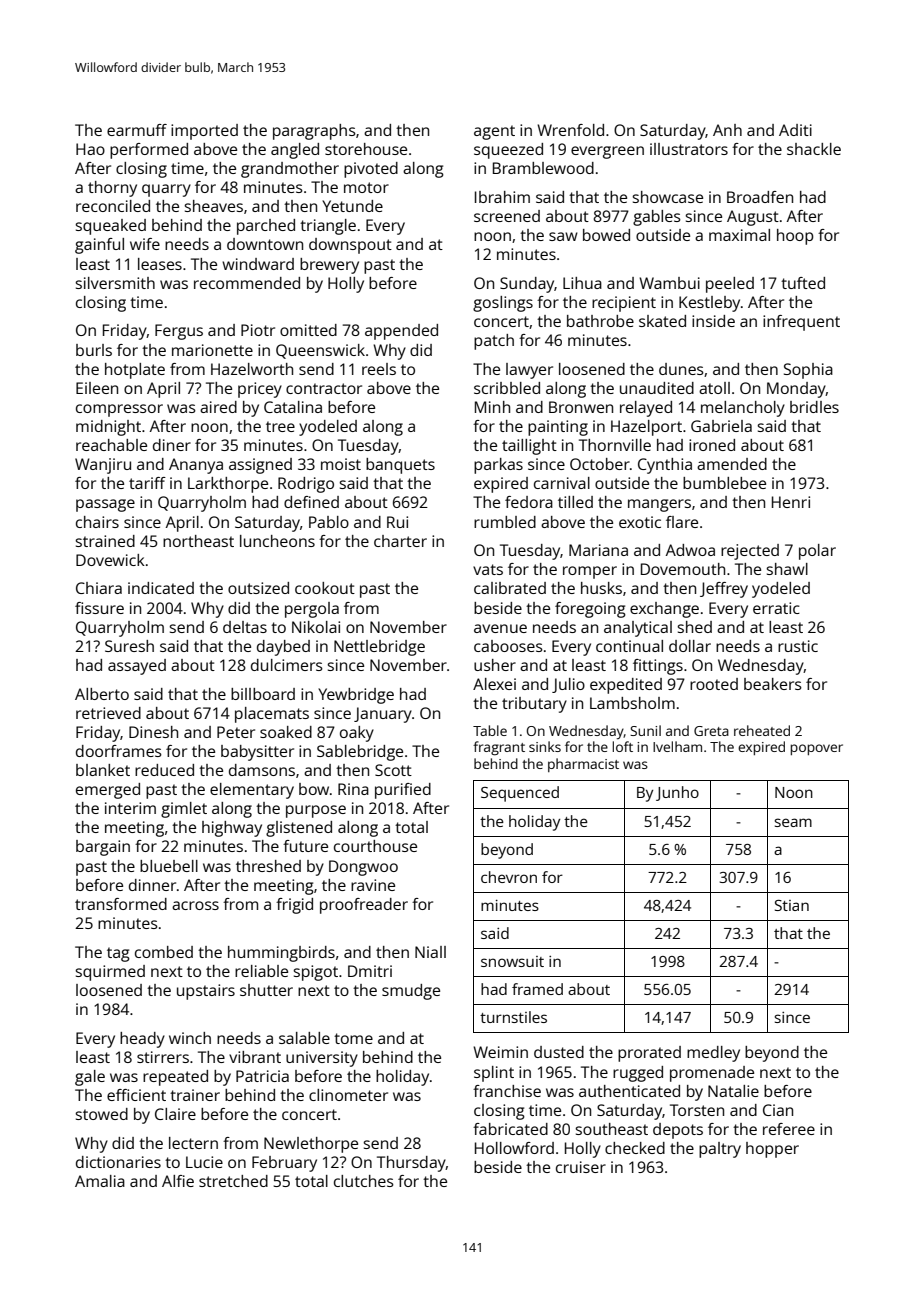 This screenshot has width=924, height=1308. What do you see at coordinates (817, 749) in the screenshot?
I see `popover` at bounding box center [817, 749].
